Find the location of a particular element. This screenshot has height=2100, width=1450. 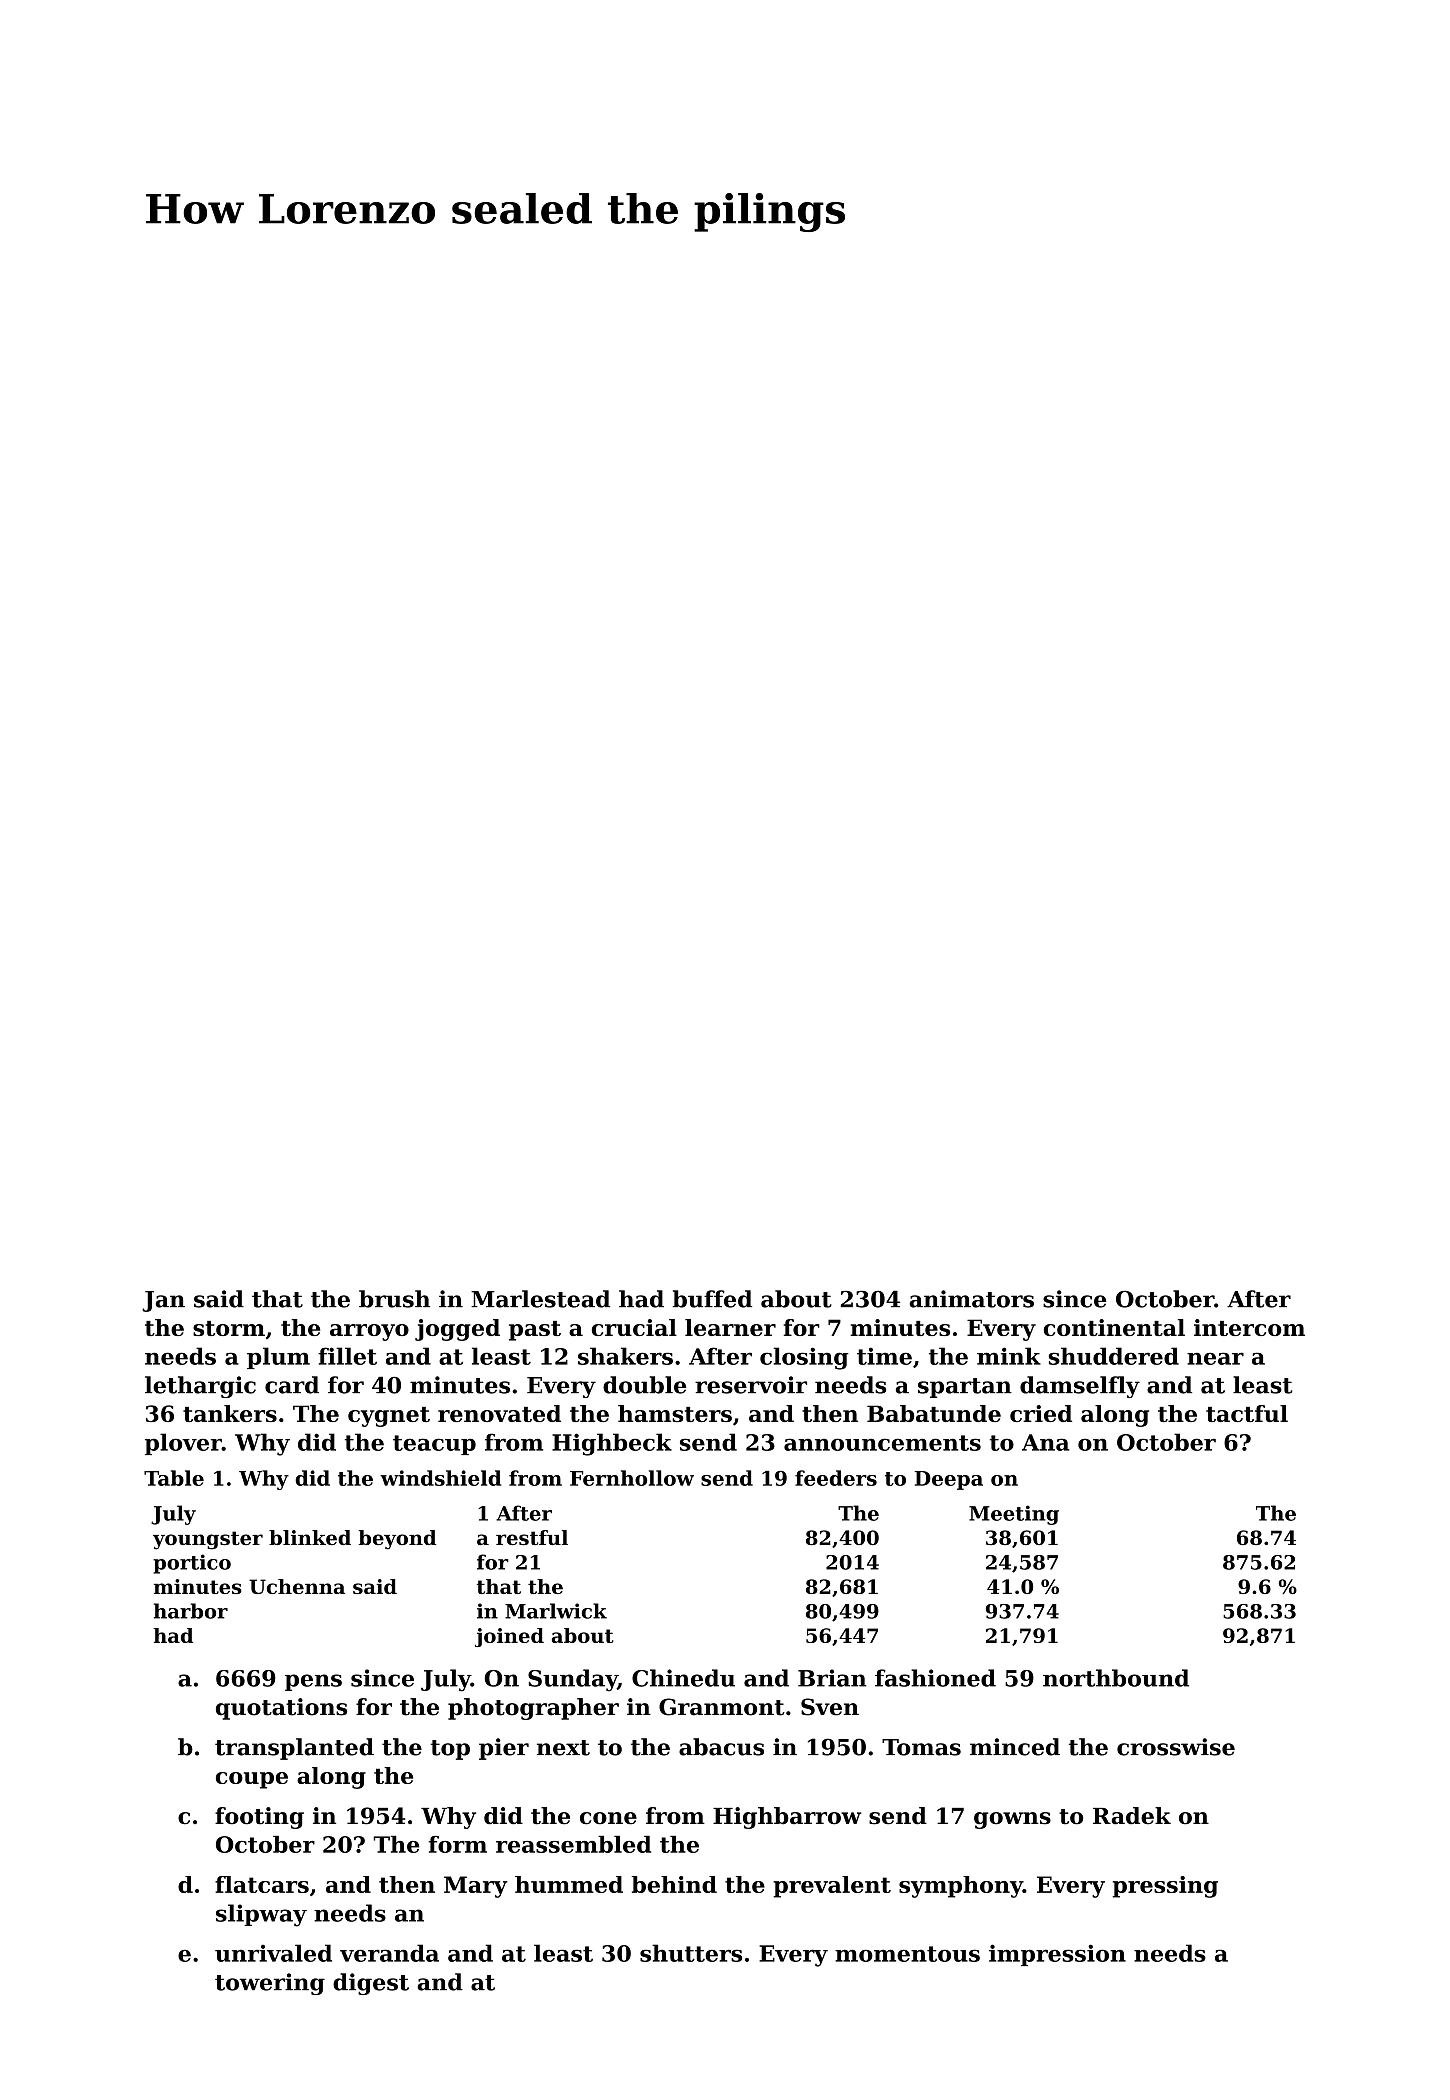

shutters is located at coordinates (691, 1953).
